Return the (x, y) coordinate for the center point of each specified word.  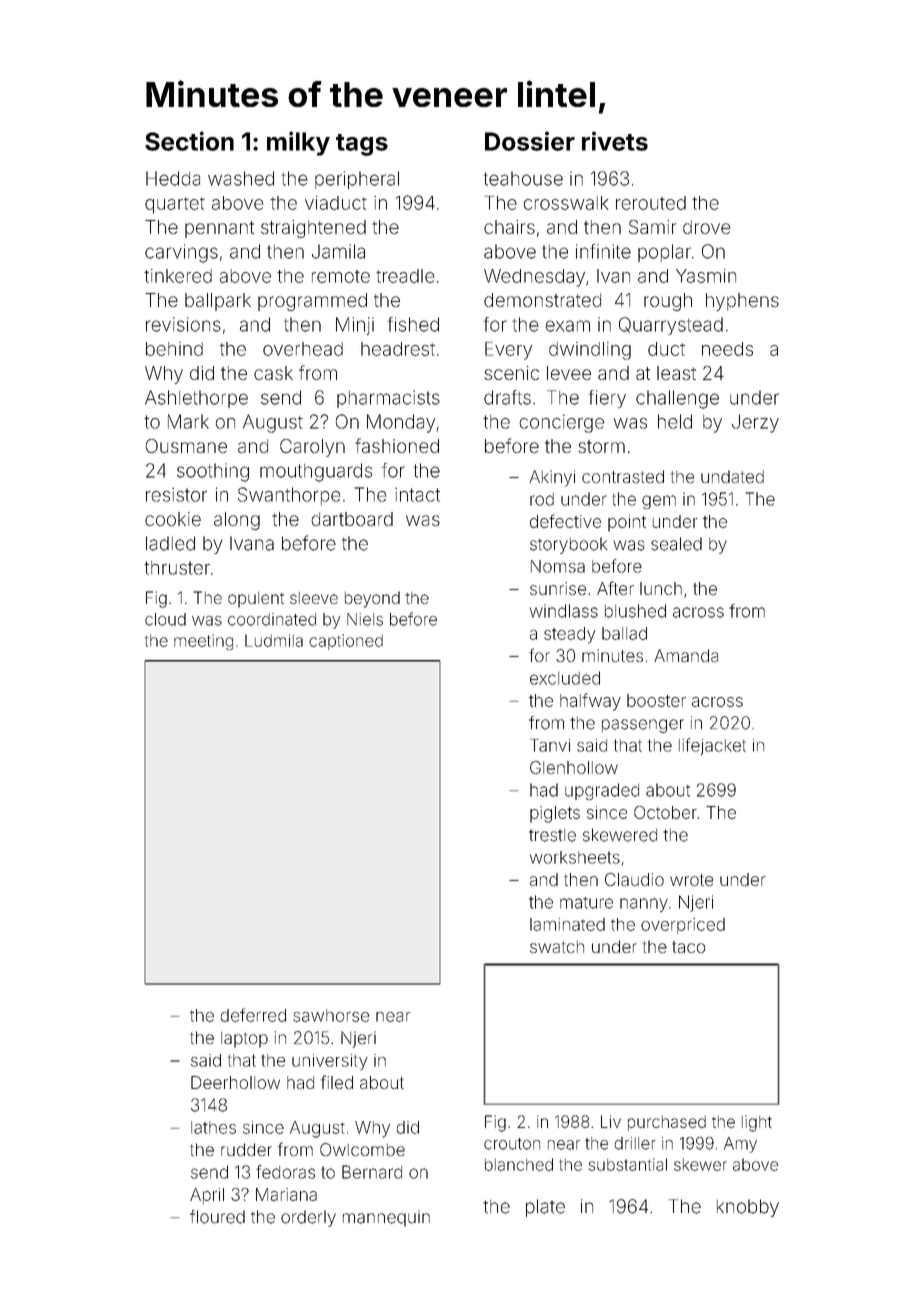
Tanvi (550, 745)
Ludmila (274, 640)
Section (189, 141)
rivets (615, 141)
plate (545, 1208)
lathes (213, 1127)
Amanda (686, 655)
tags (362, 145)
